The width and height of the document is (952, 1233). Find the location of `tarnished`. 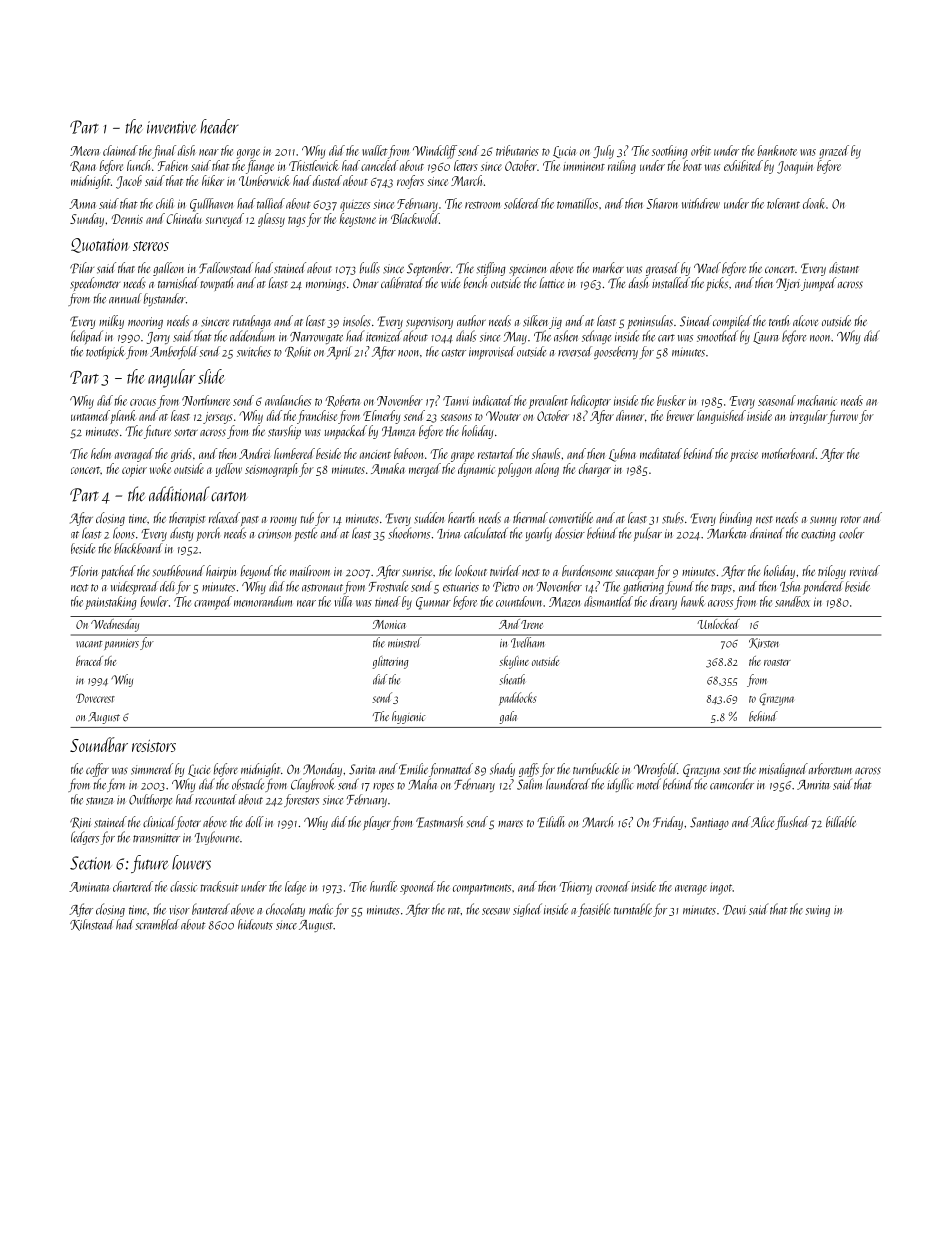

tarnished is located at coordinates (178, 283).
